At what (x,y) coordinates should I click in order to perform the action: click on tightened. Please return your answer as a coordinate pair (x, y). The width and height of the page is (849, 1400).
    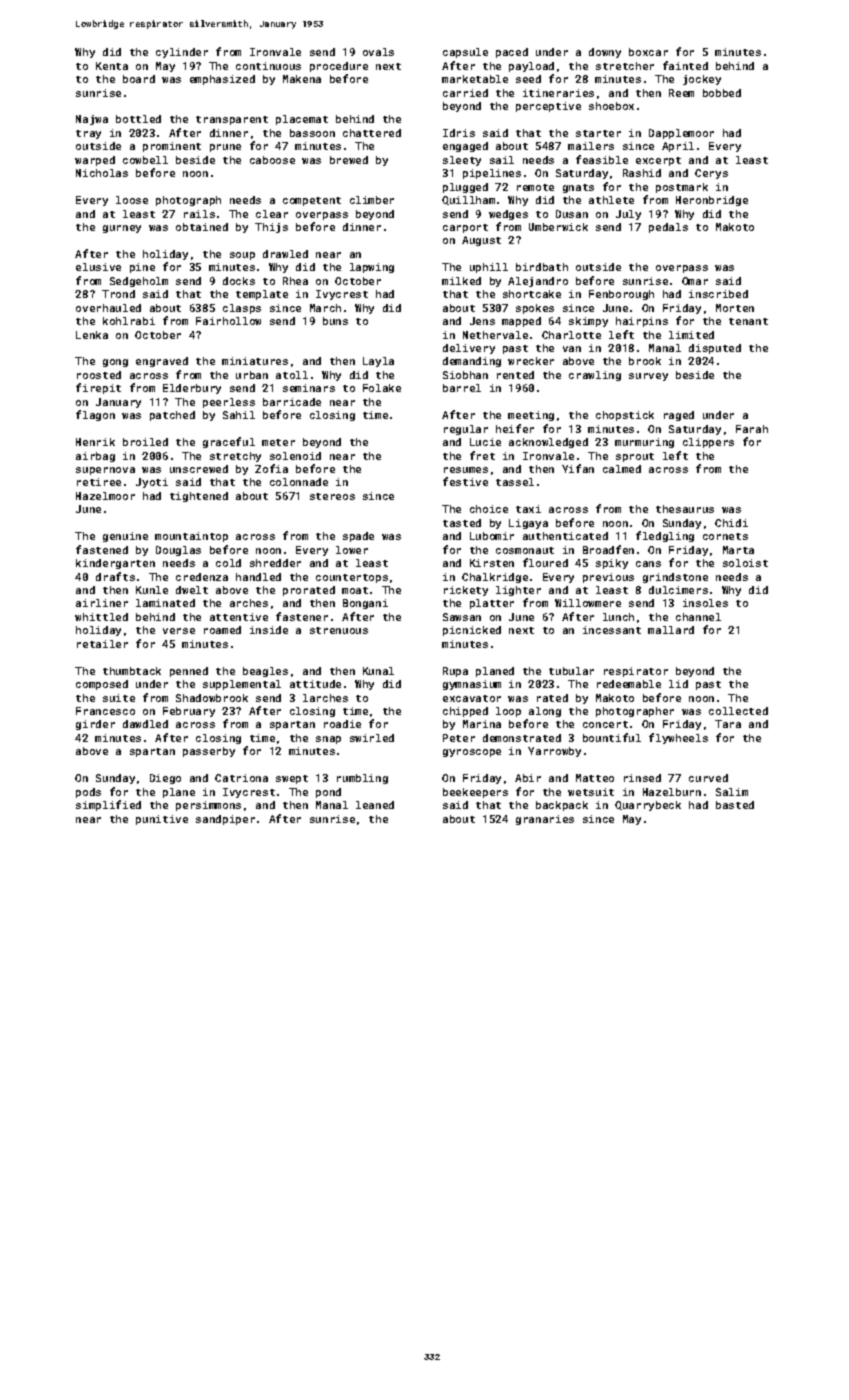
    Looking at the image, I should click on (199, 497).
